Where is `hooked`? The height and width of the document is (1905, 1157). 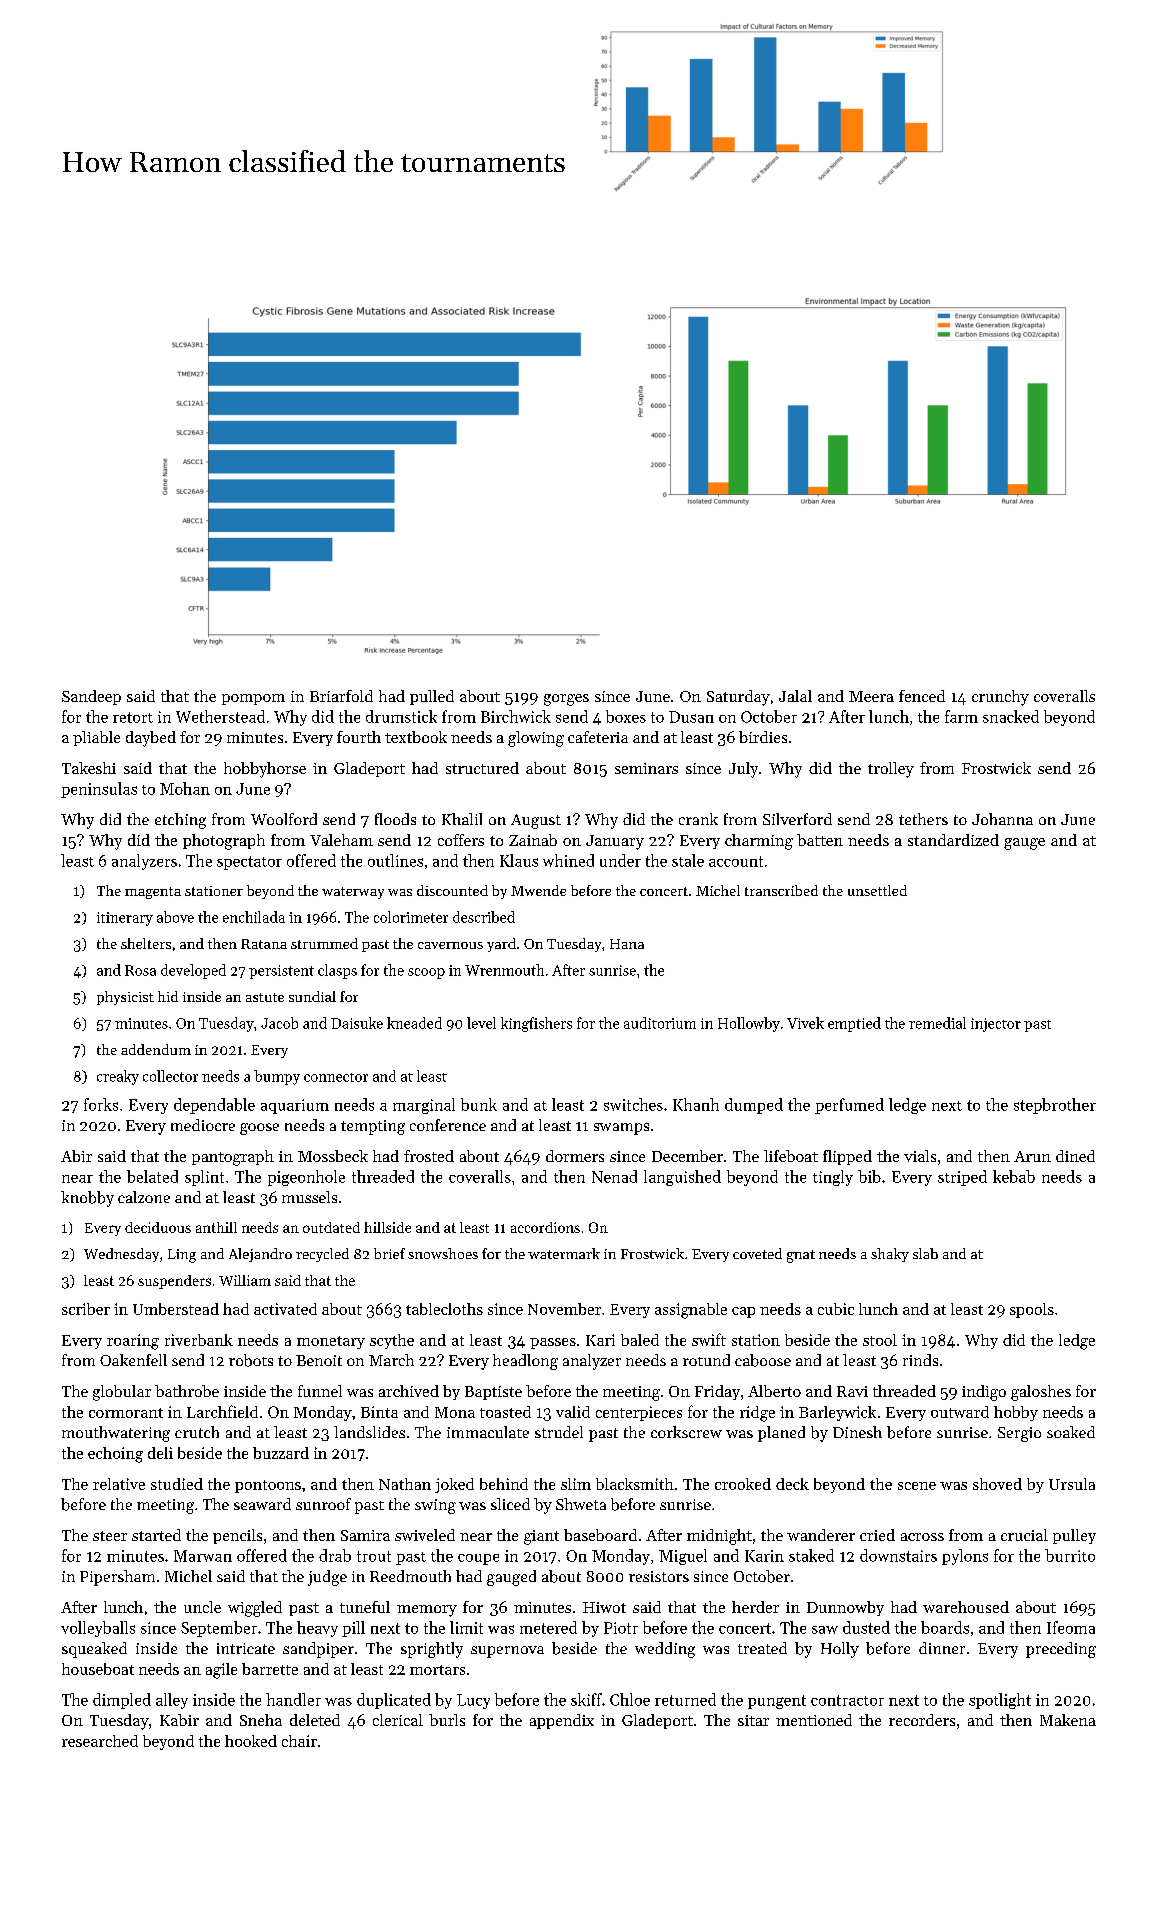 hooked is located at coordinates (251, 1741).
